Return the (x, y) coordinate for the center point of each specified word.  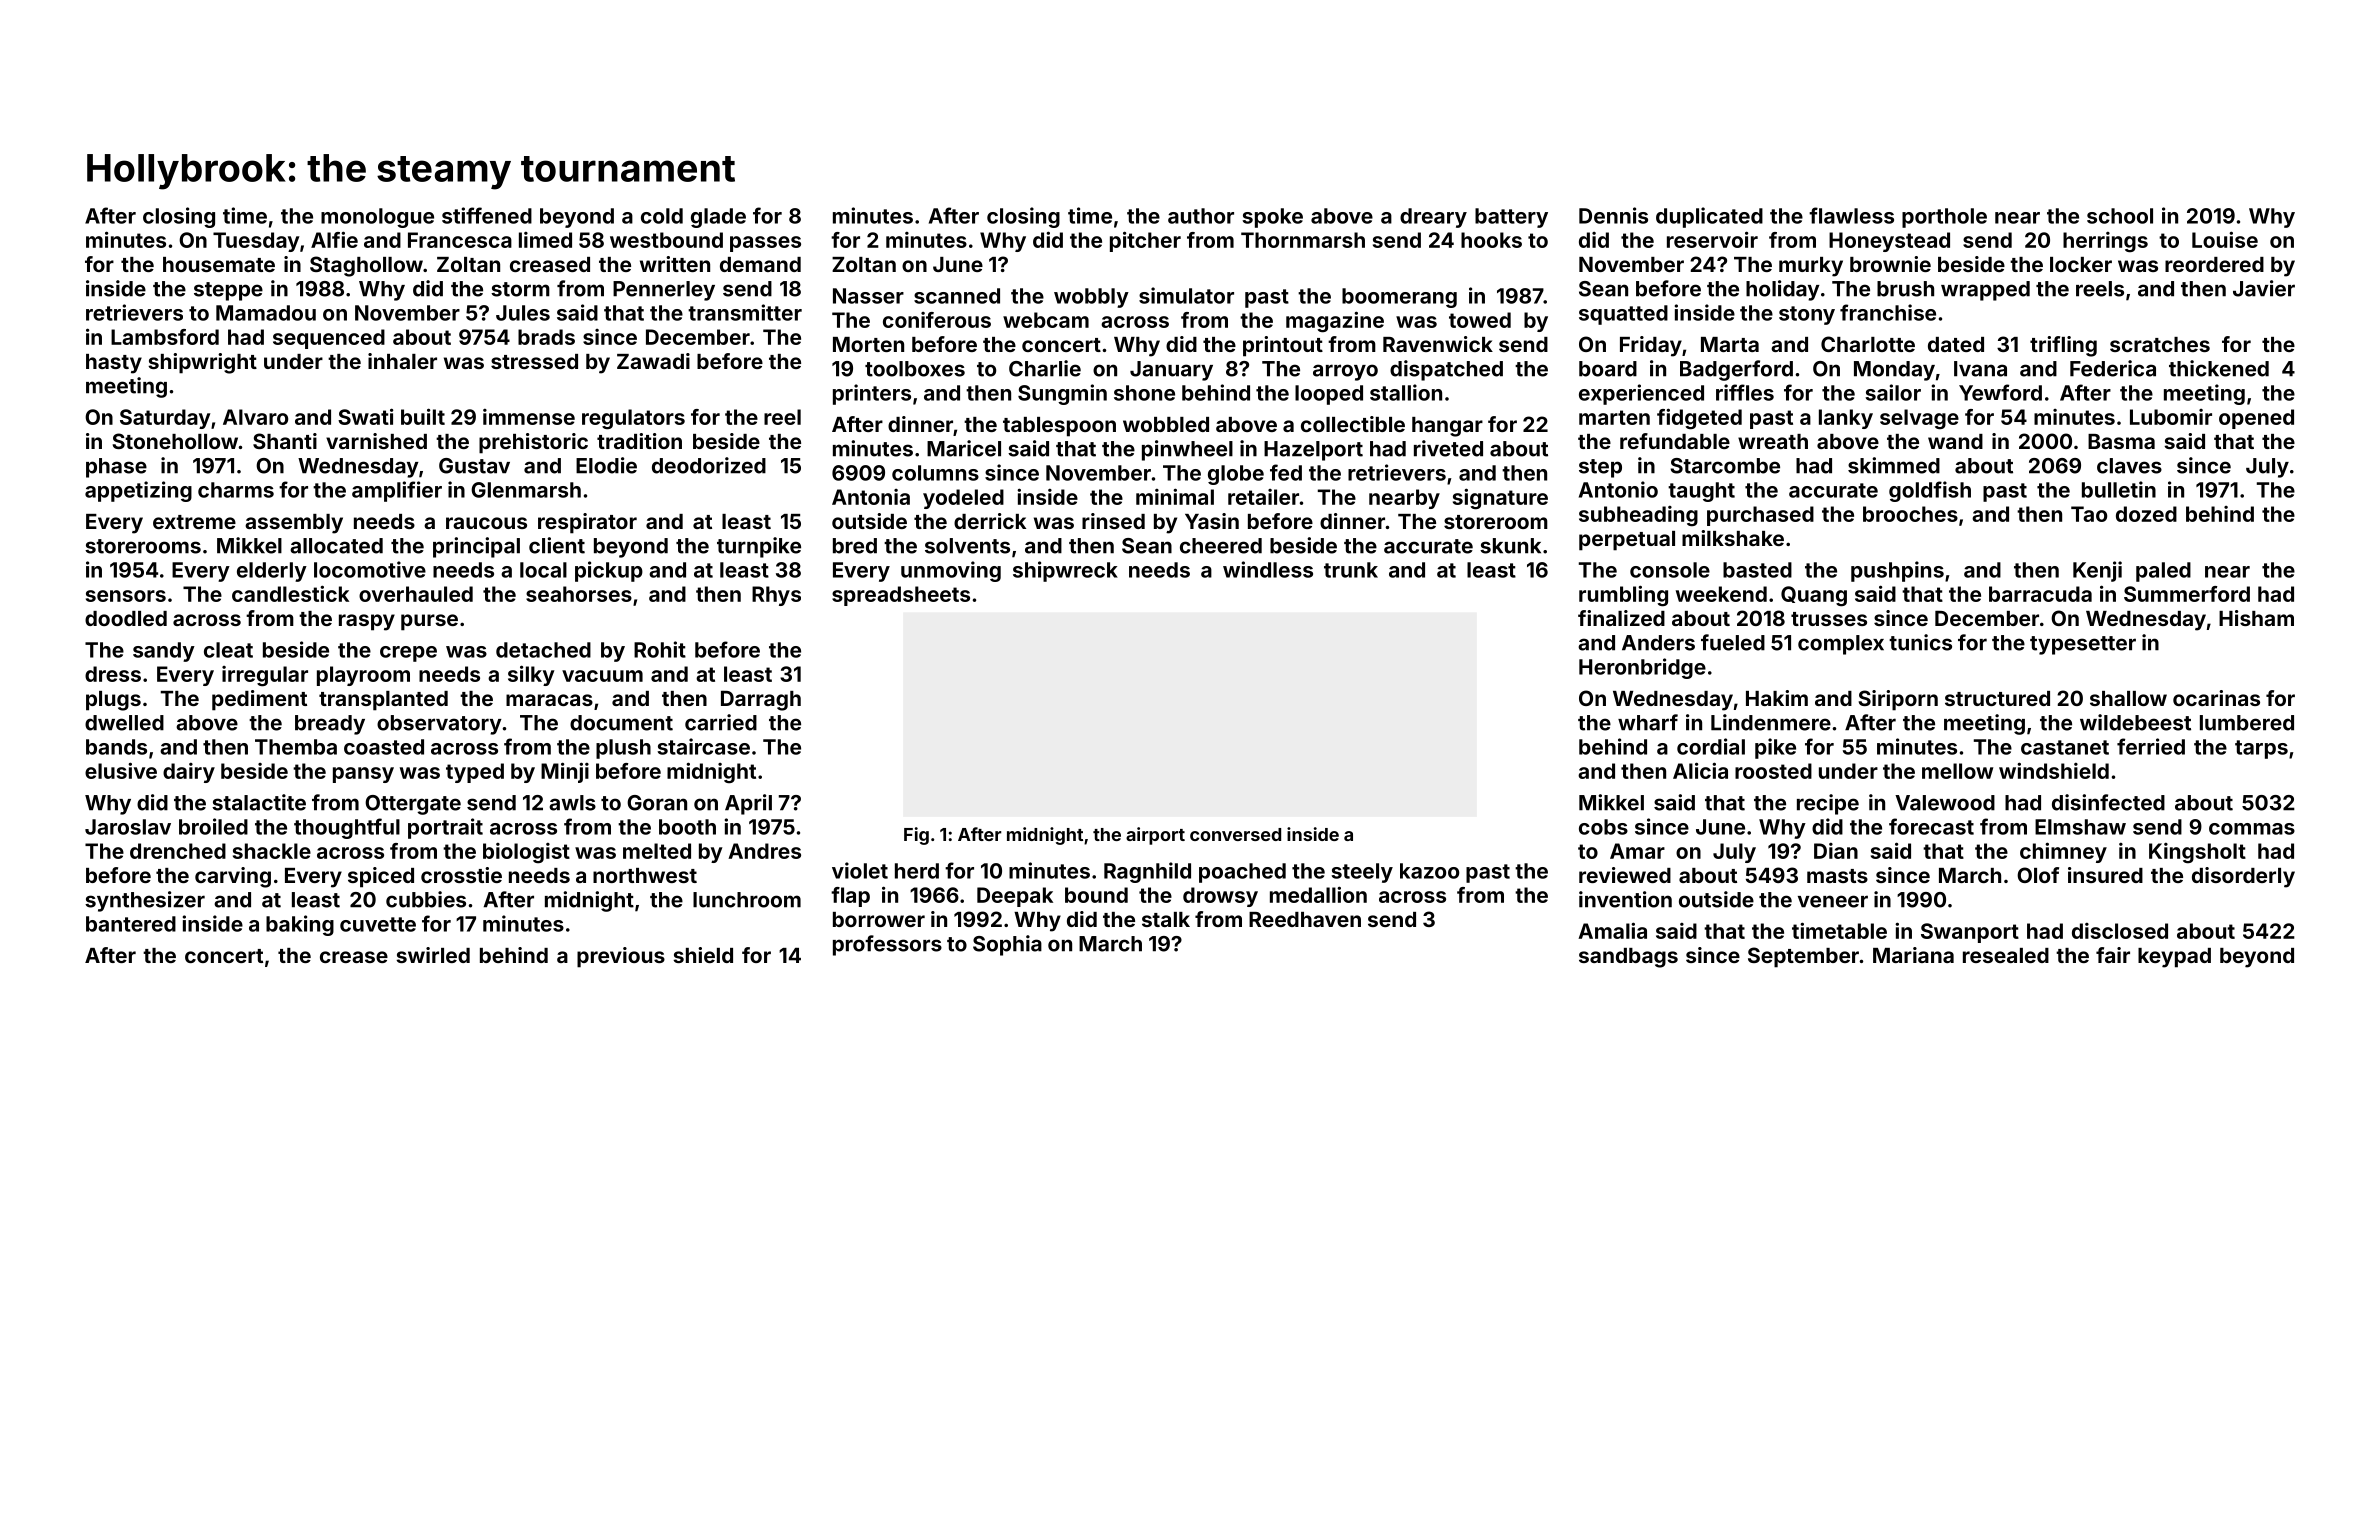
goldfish (1930, 491)
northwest (645, 875)
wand (1955, 441)
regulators (633, 419)
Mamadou (266, 313)
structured (1997, 698)
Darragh (761, 700)
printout (1283, 346)
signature (1500, 499)
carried (721, 722)
